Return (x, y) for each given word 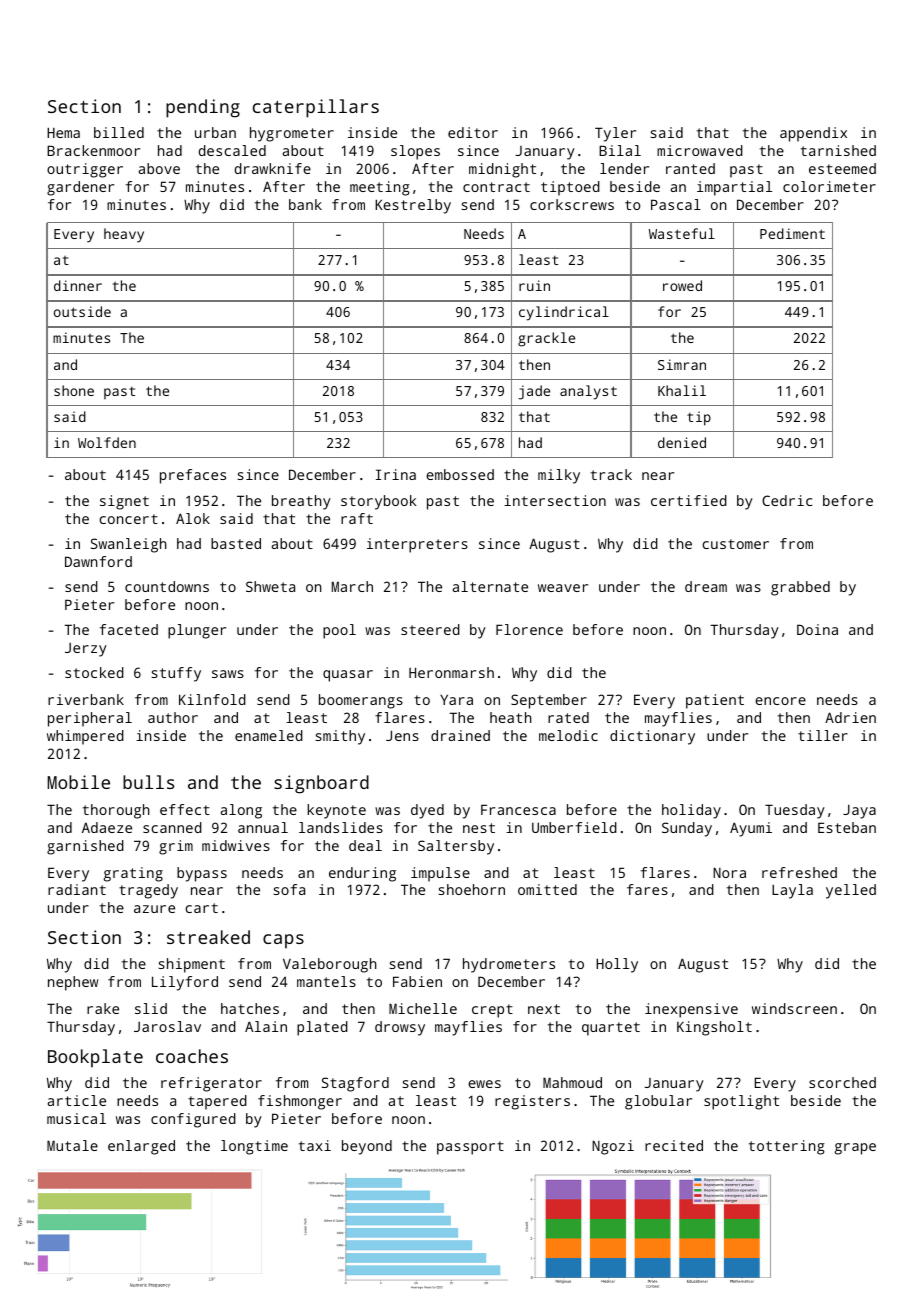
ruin (534, 285)
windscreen (794, 1008)
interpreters (417, 545)
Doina (817, 629)
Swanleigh (129, 545)
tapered (217, 1102)
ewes (484, 1084)
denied (682, 442)
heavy (124, 235)
